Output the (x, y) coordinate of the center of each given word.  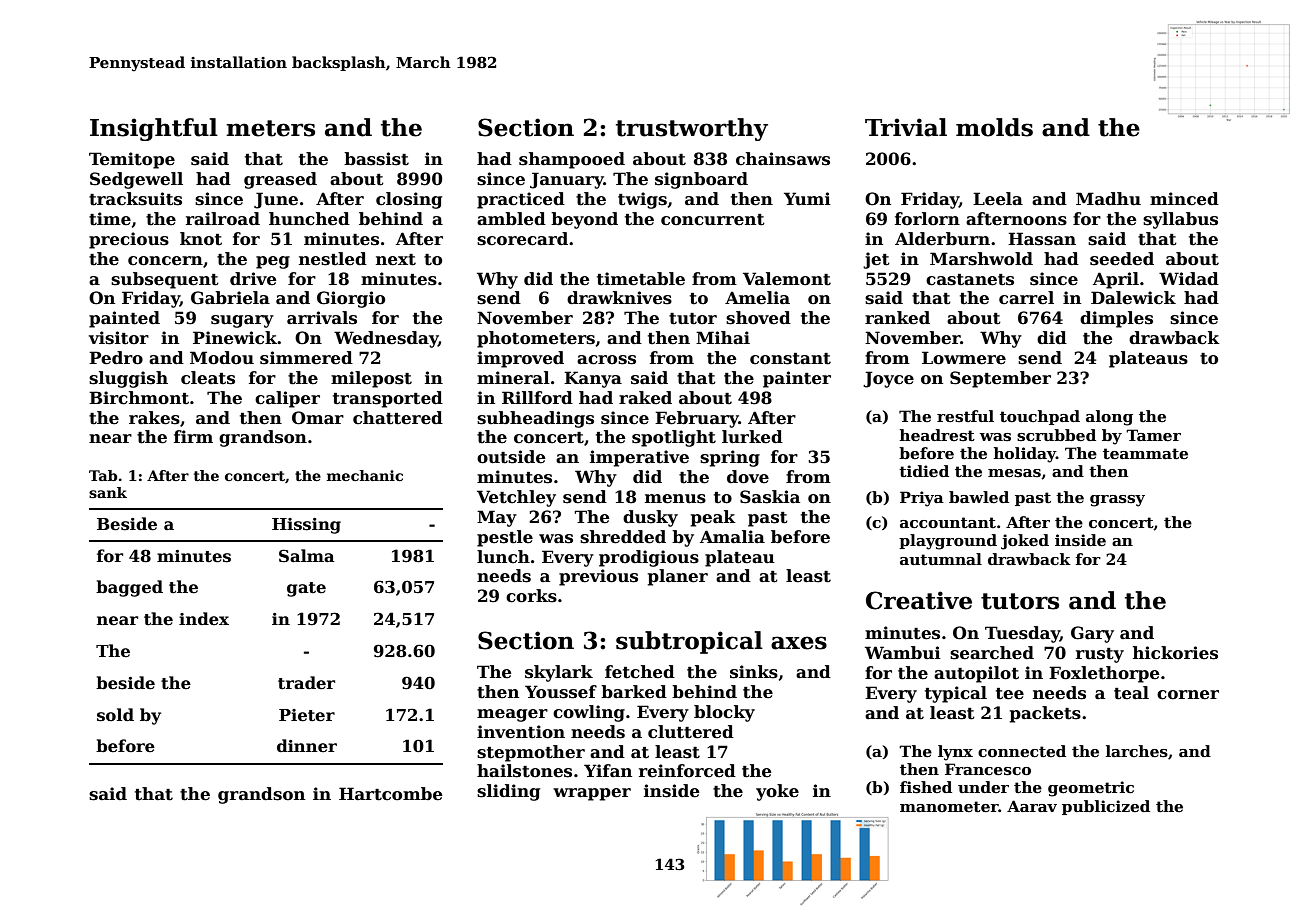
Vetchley (516, 498)
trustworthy (692, 129)
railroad (223, 219)
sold (115, 715)
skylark (559, 673)
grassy (1117, 501)
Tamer (1153, 435)
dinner (307, 745)
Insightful (154, 129)
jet (876, 260)
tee (1010, 694)
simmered (306, 358)
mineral (513, 378)
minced (1184, 199)
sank (108, 492)
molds (994, 127)
